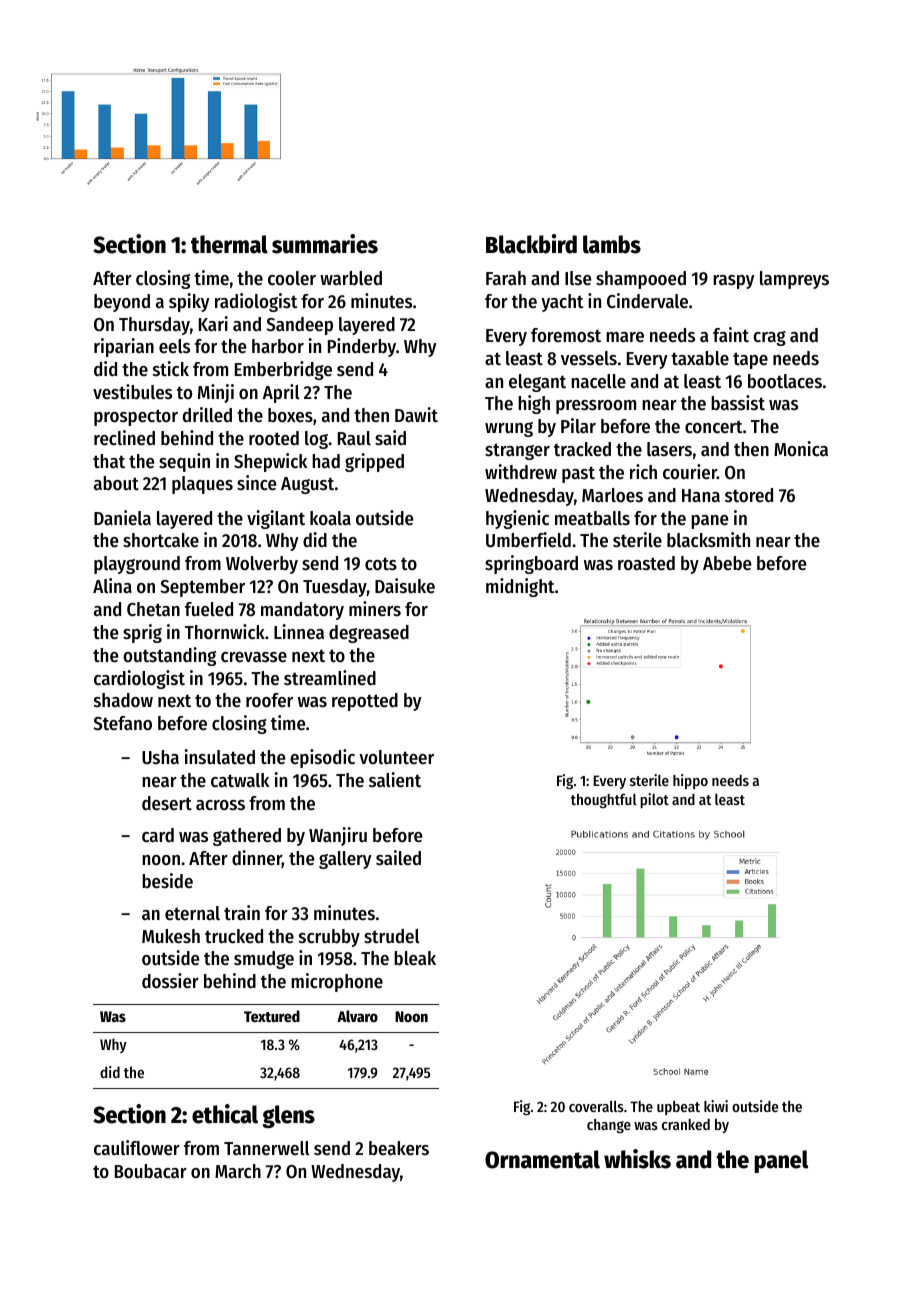  Describe the element at coordinates (506, 278) in the screenshot. I see `Farah` at that location.
